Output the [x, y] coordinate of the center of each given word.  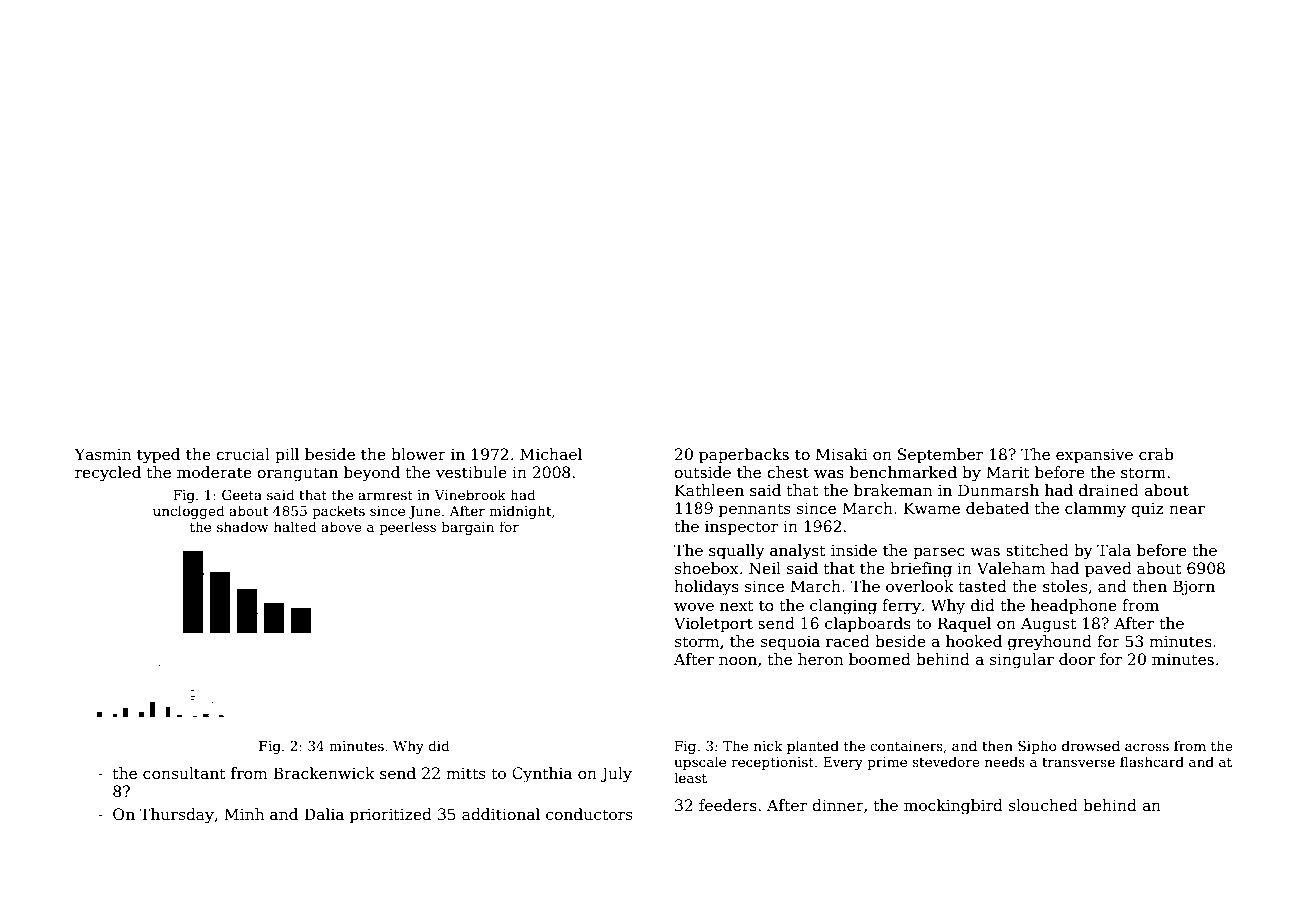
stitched [1037, 550]
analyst [798, 552]
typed [158, 456]
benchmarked [903, 472]
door [1077, 659]
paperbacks [744, 455]
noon [738, 661]
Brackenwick [324, 773]
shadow [243, 526]
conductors [589, 814]
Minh [244, 814]
